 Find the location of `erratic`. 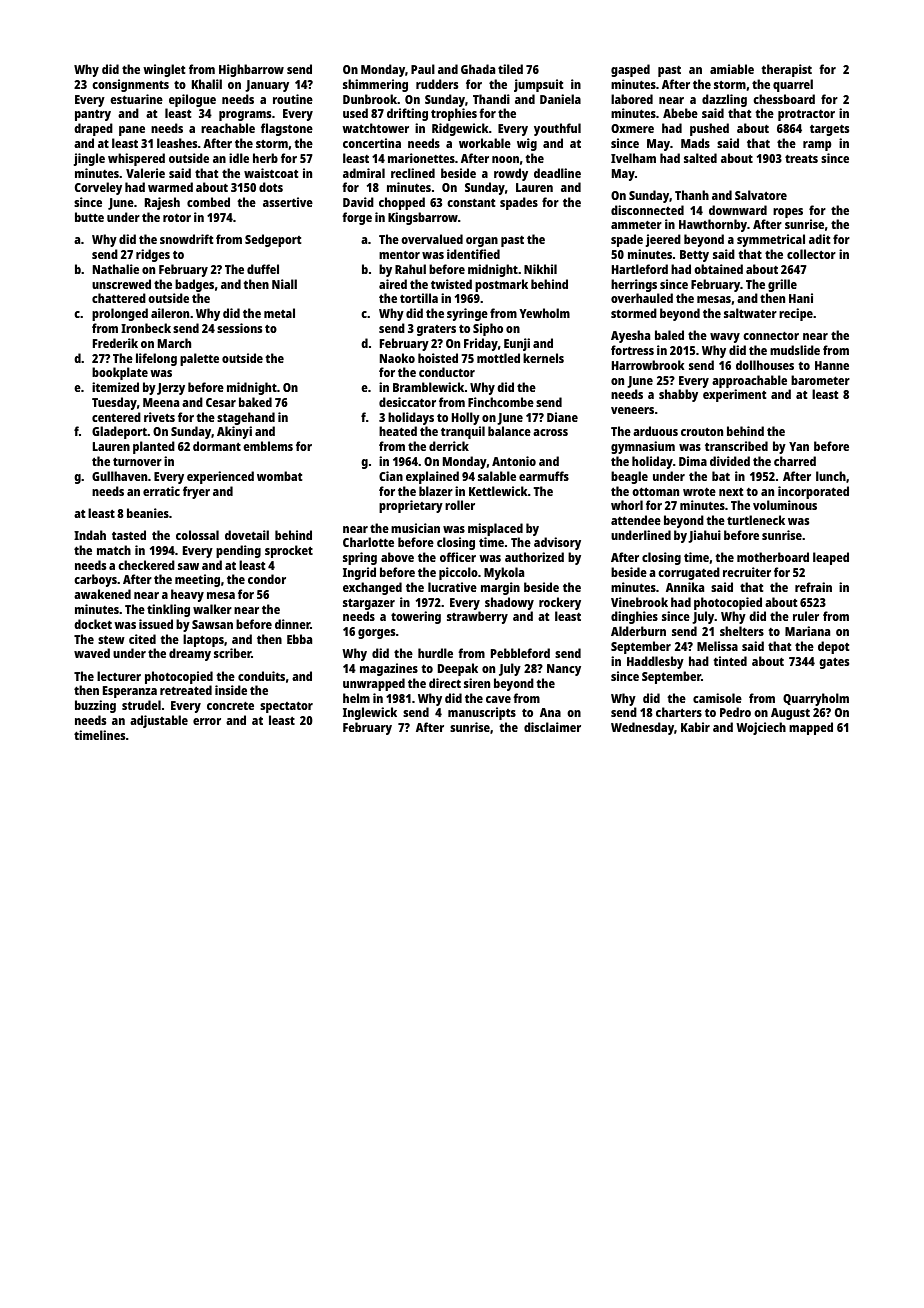

erratic is located at coordinates (161, 491).
